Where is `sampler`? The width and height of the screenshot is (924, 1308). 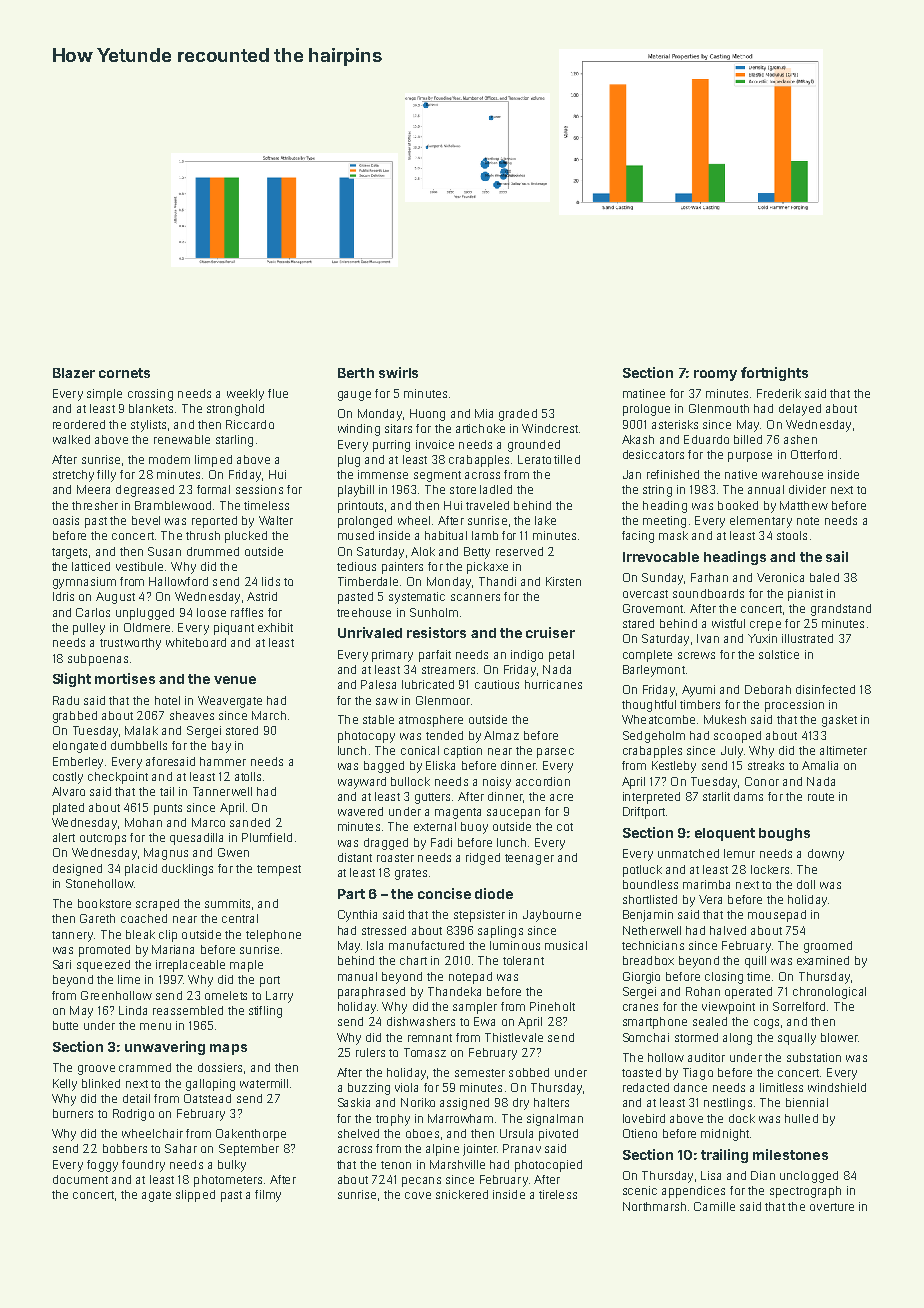 sampler is located at coordinates (475, 1008).
